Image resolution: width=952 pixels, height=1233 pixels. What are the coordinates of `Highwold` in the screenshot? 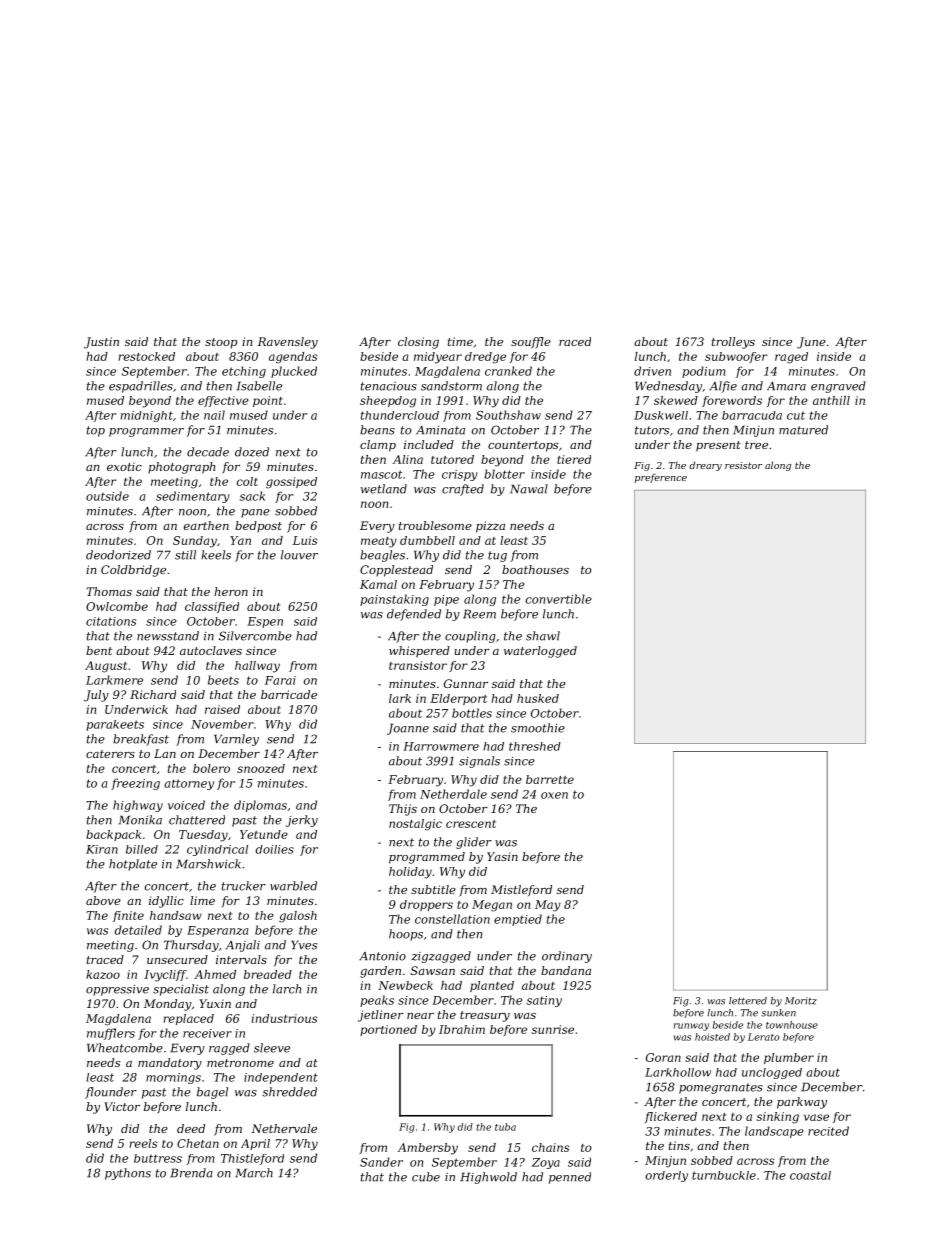 It's located at (488, 1178).
